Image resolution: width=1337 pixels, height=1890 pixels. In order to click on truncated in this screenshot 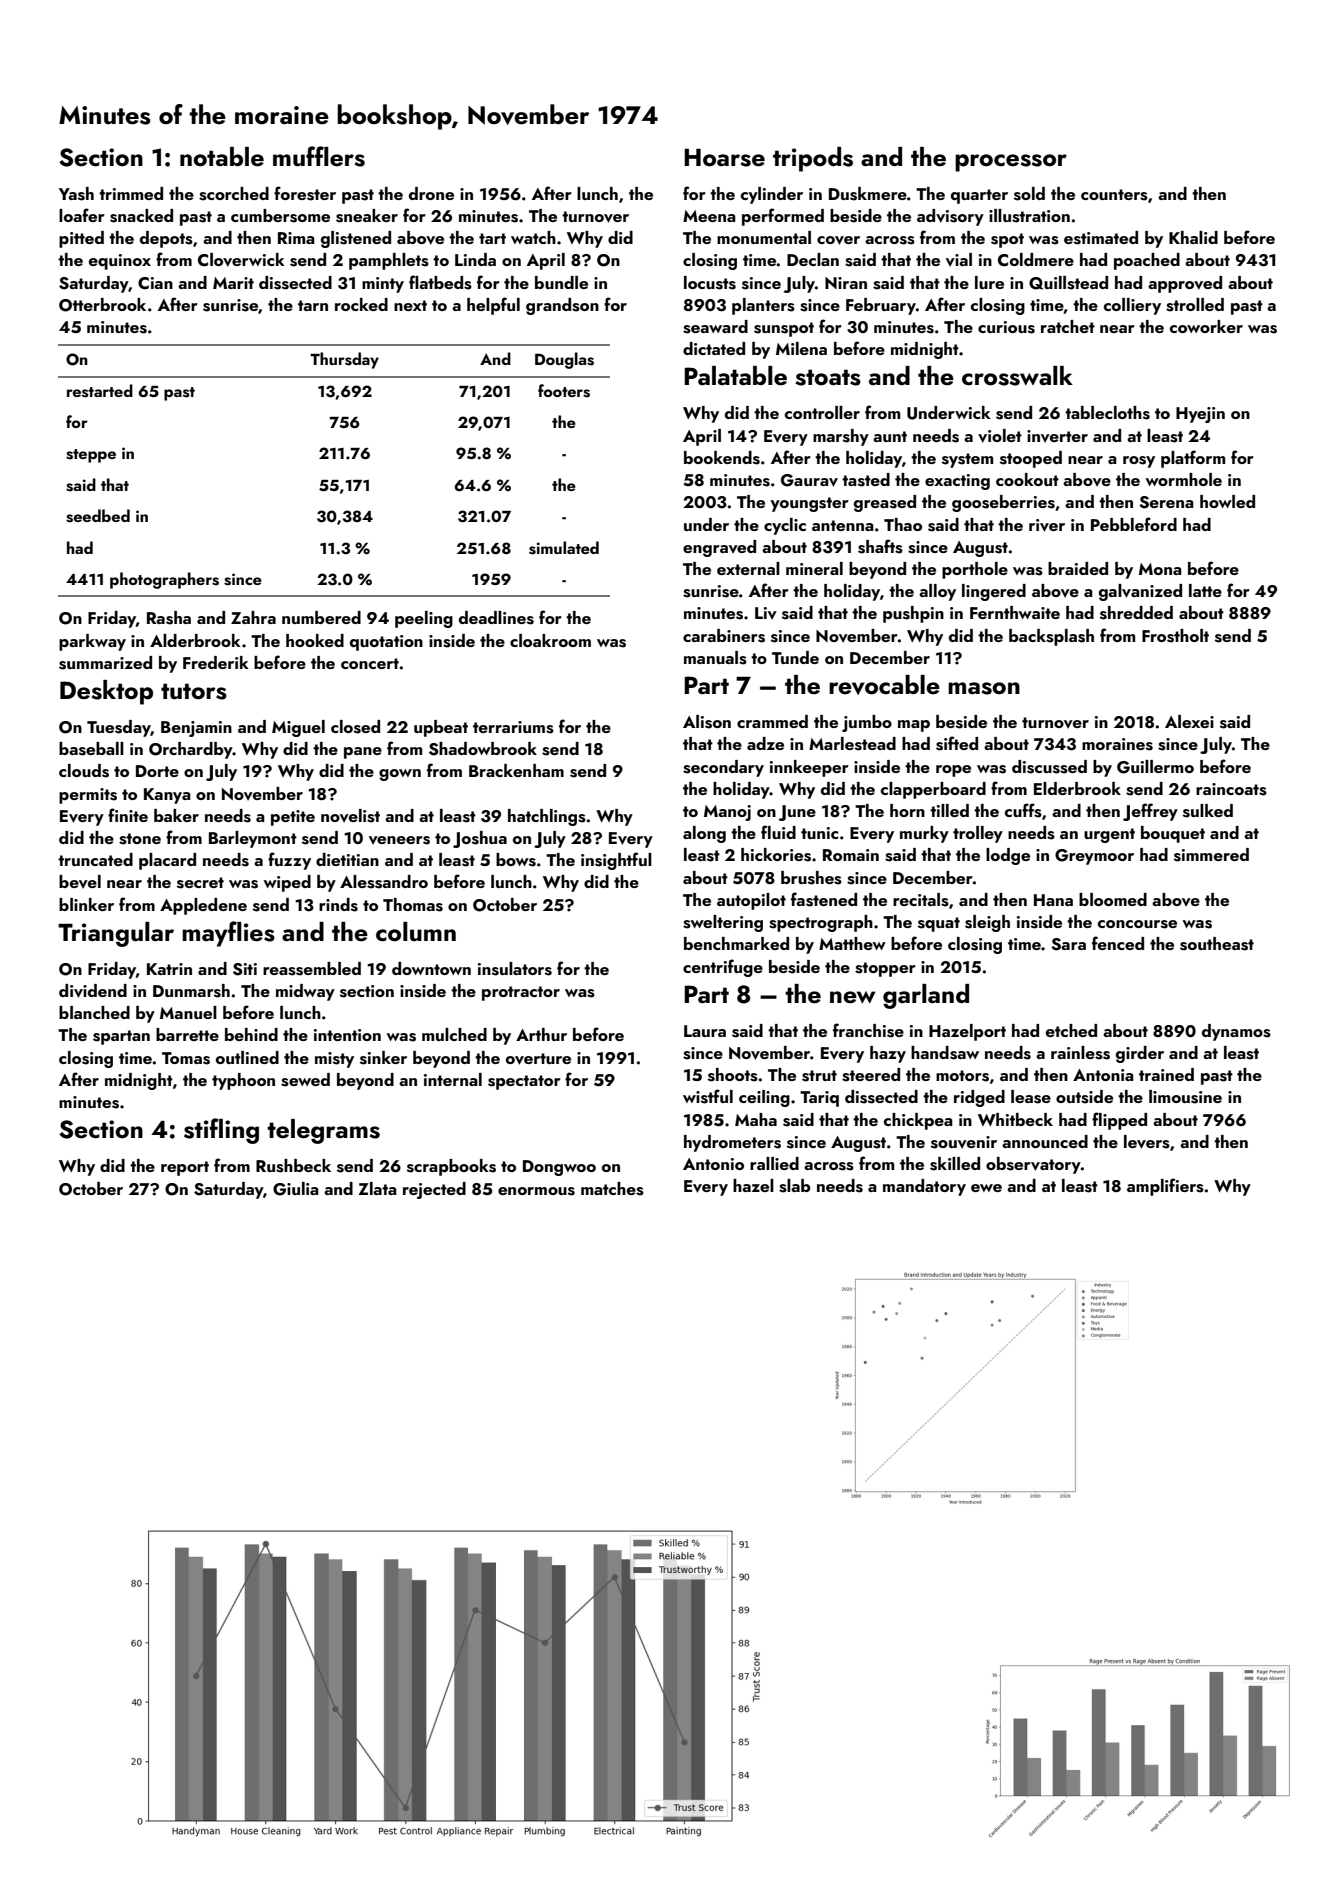, I will do `click(95, 859)`.
